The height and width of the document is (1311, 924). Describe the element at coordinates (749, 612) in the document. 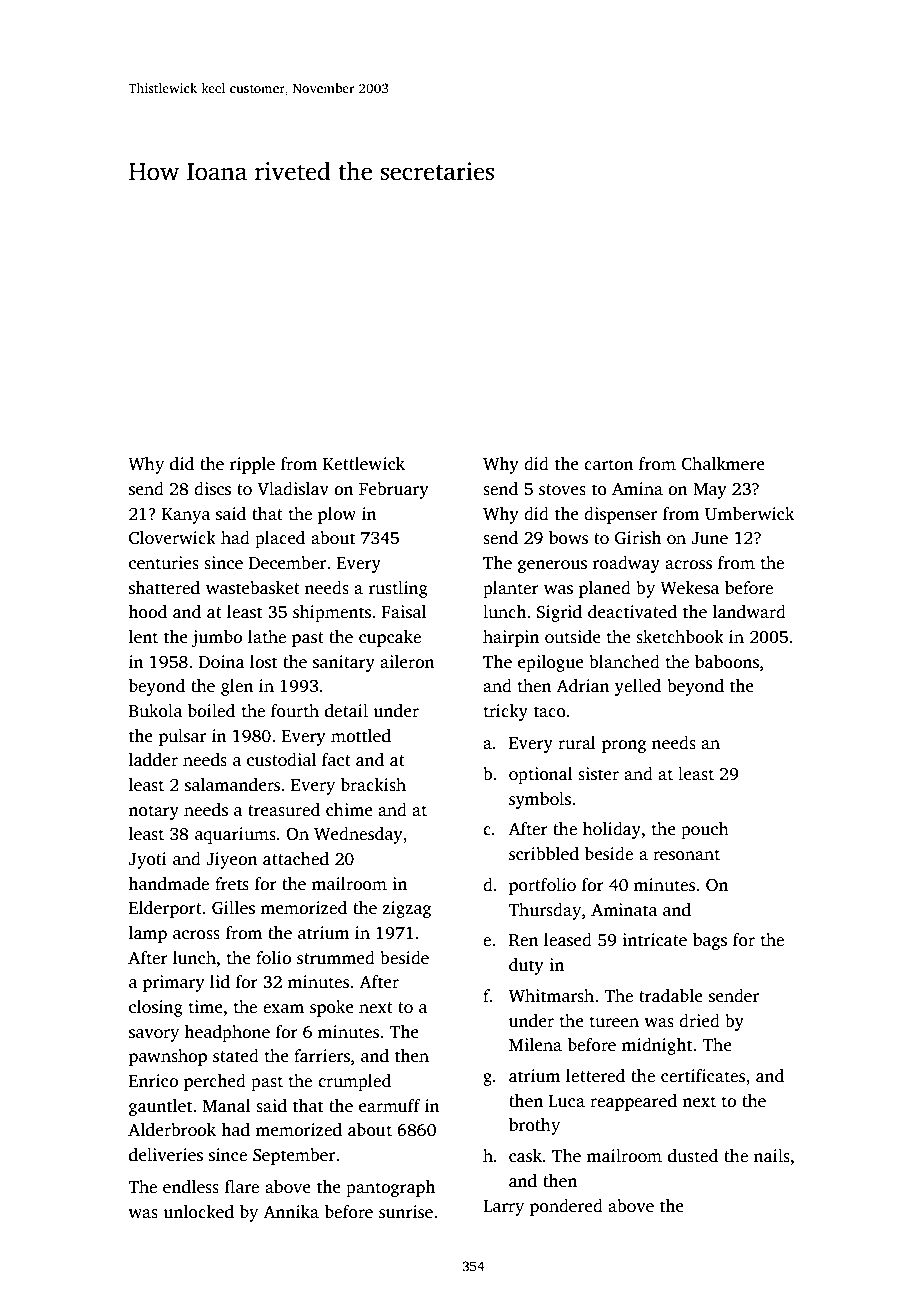

I see `landward` at that location.
